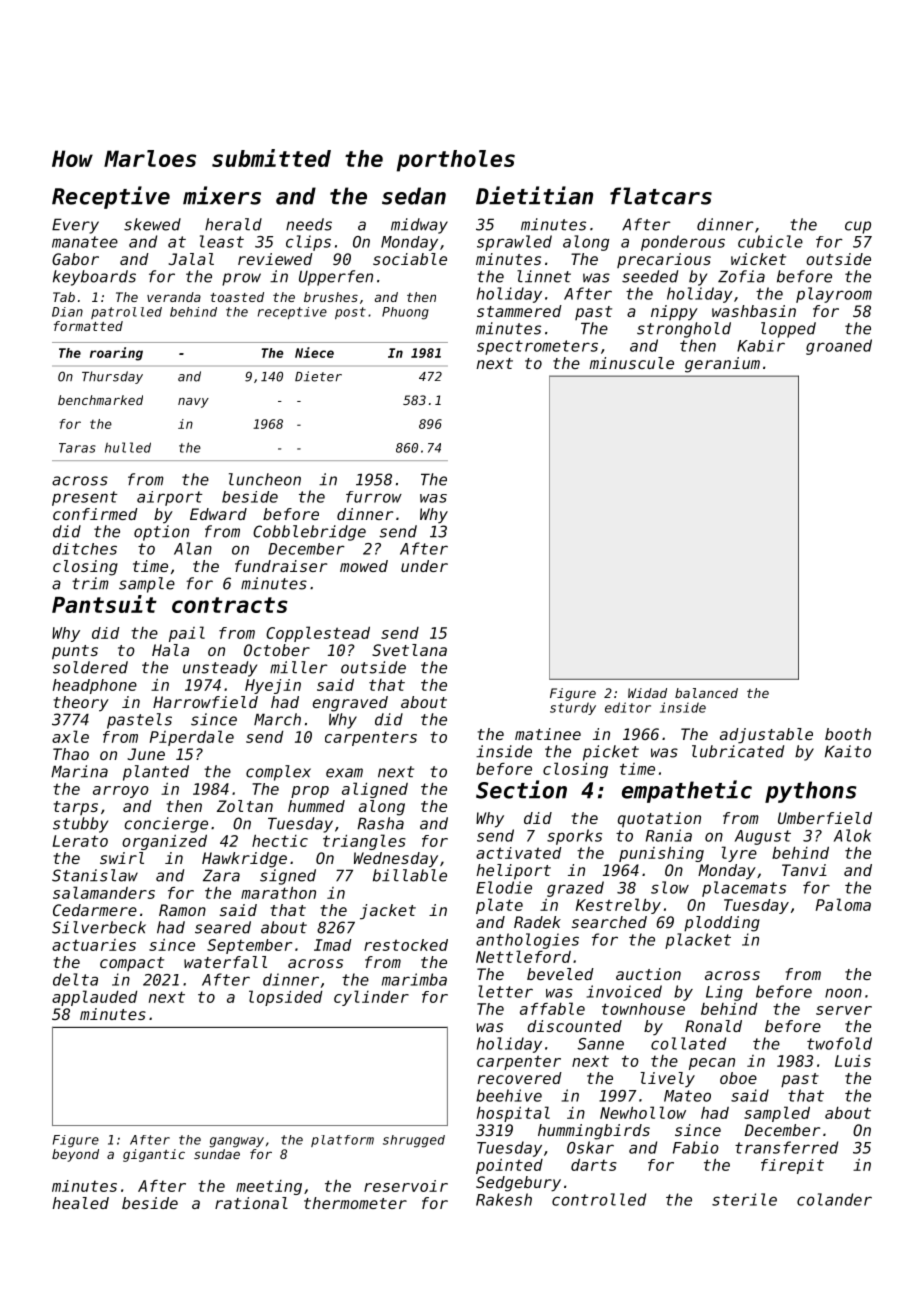  I want to click on flatcars, so click(661, 196).
